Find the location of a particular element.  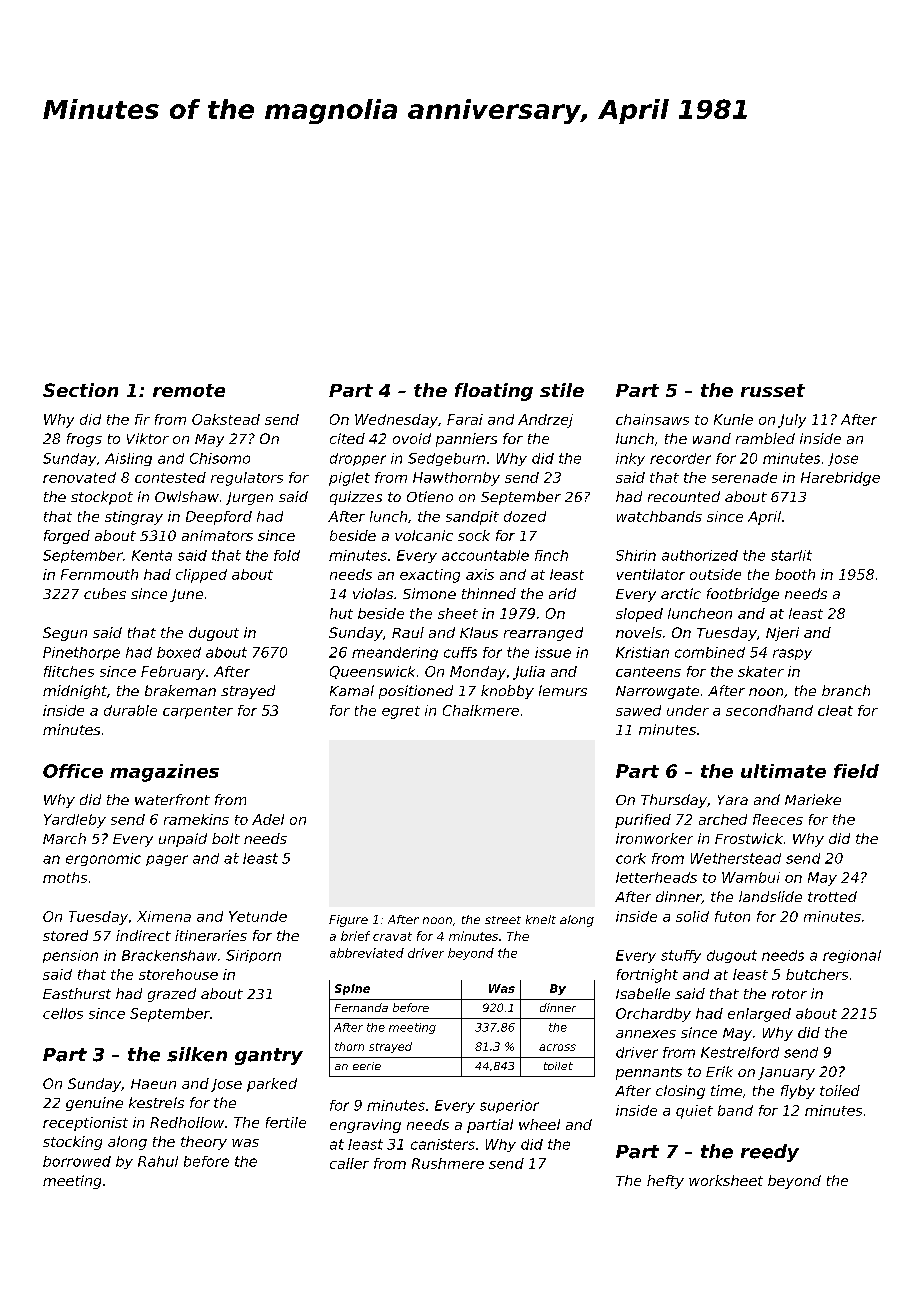

raspy is located at coordinates (792, 654).
